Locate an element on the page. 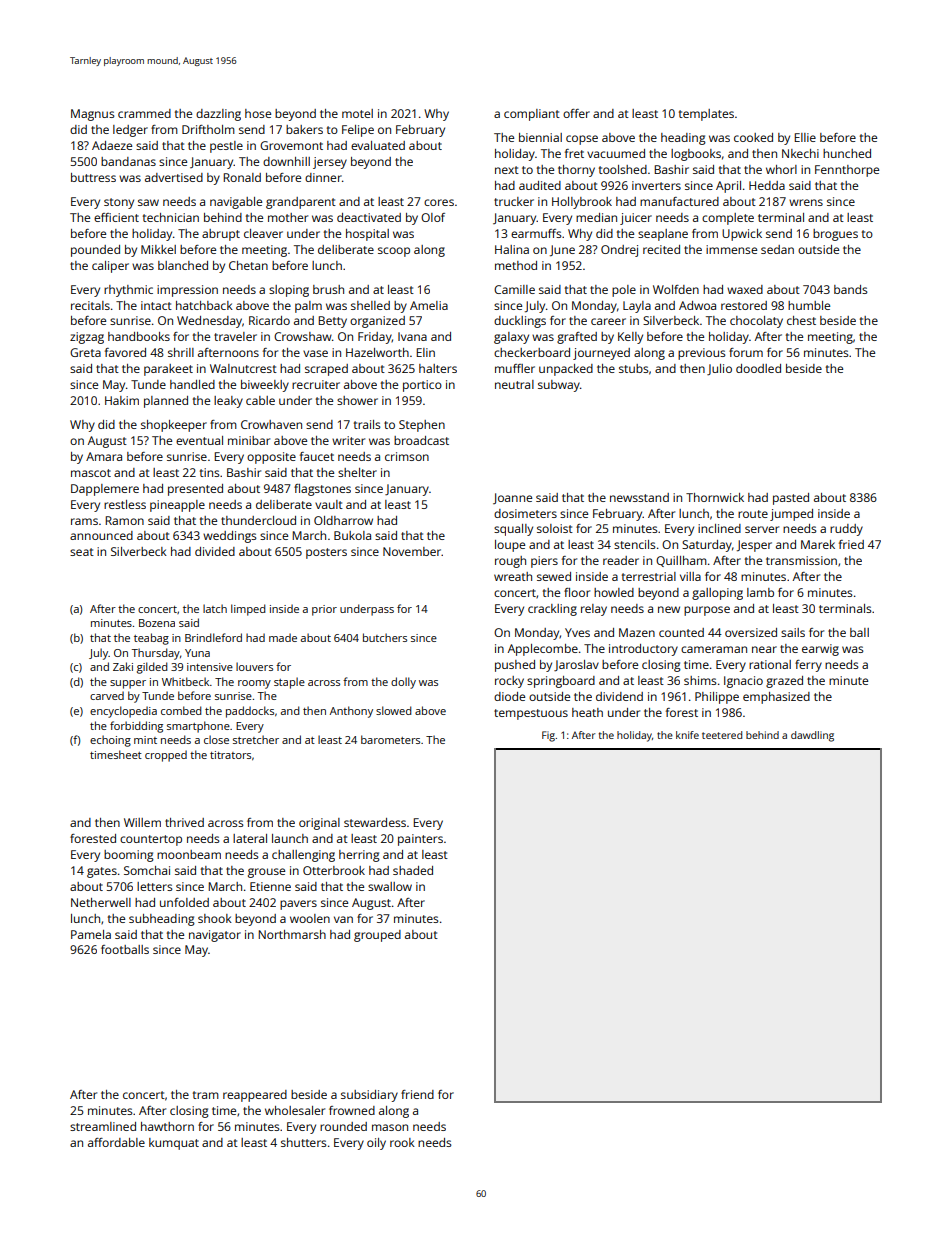 The height and width of the document is (1233, 952). Pamela is located at coordinates (91, 934).
